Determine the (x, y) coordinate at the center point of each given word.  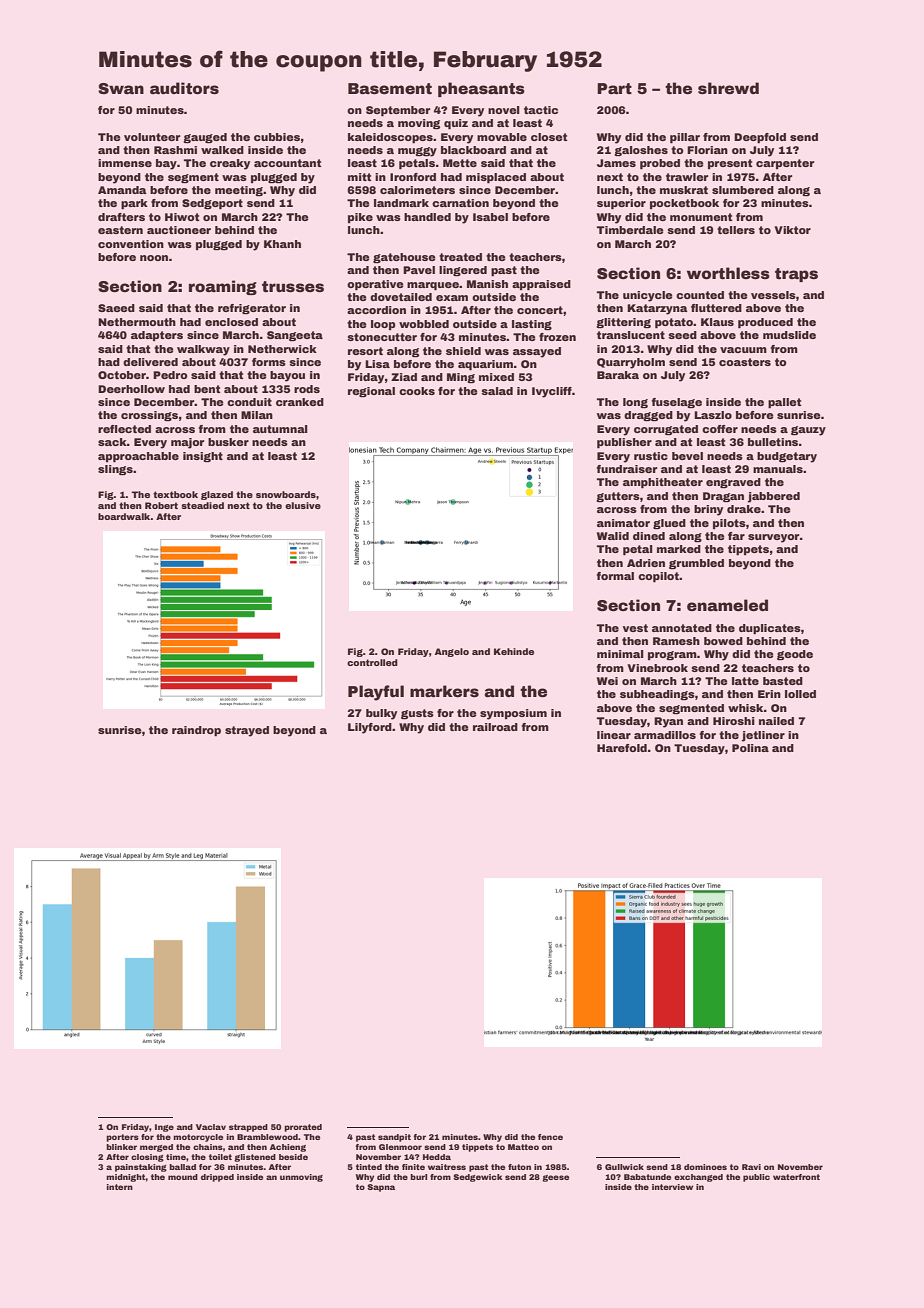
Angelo (452, 652)
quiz (456, 124)
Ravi (751, 1167)
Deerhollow (131, 389)
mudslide (789, 335)
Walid (613, 536)
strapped (248, 1128)
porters (122, 1138)
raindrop (196, 731)
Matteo (523, 1147)
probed (660, 164)
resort (365, 351)
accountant (287, 163)
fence (550, 1137)
